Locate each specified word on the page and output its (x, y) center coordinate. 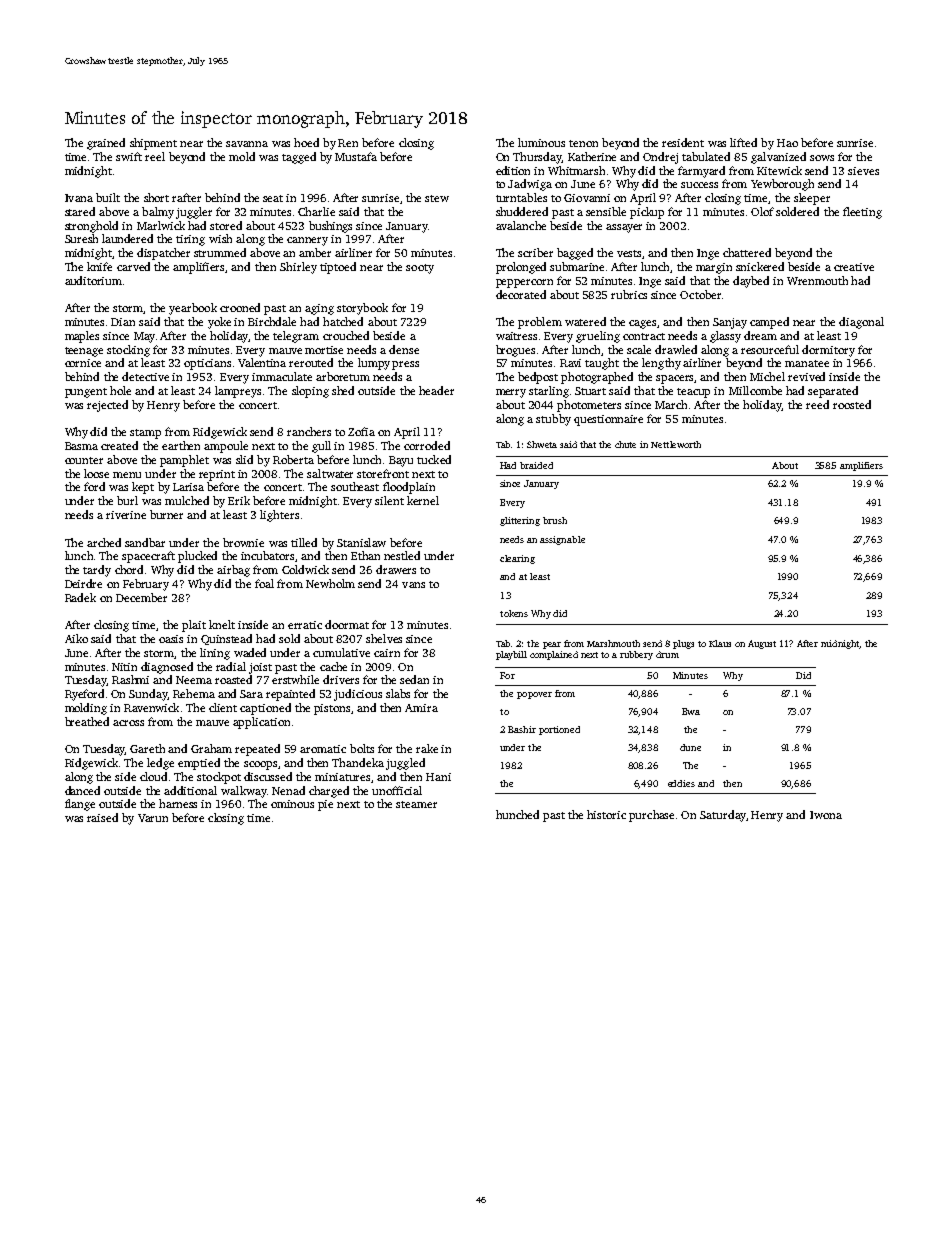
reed (817, 404)
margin (714, 268)
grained (106, 144)
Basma (81, 446)
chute (625, 444)
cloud (153, 776)
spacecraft (148, 557)
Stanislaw (361, 542)
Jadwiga (530, 185)
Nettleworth (676, 444)
